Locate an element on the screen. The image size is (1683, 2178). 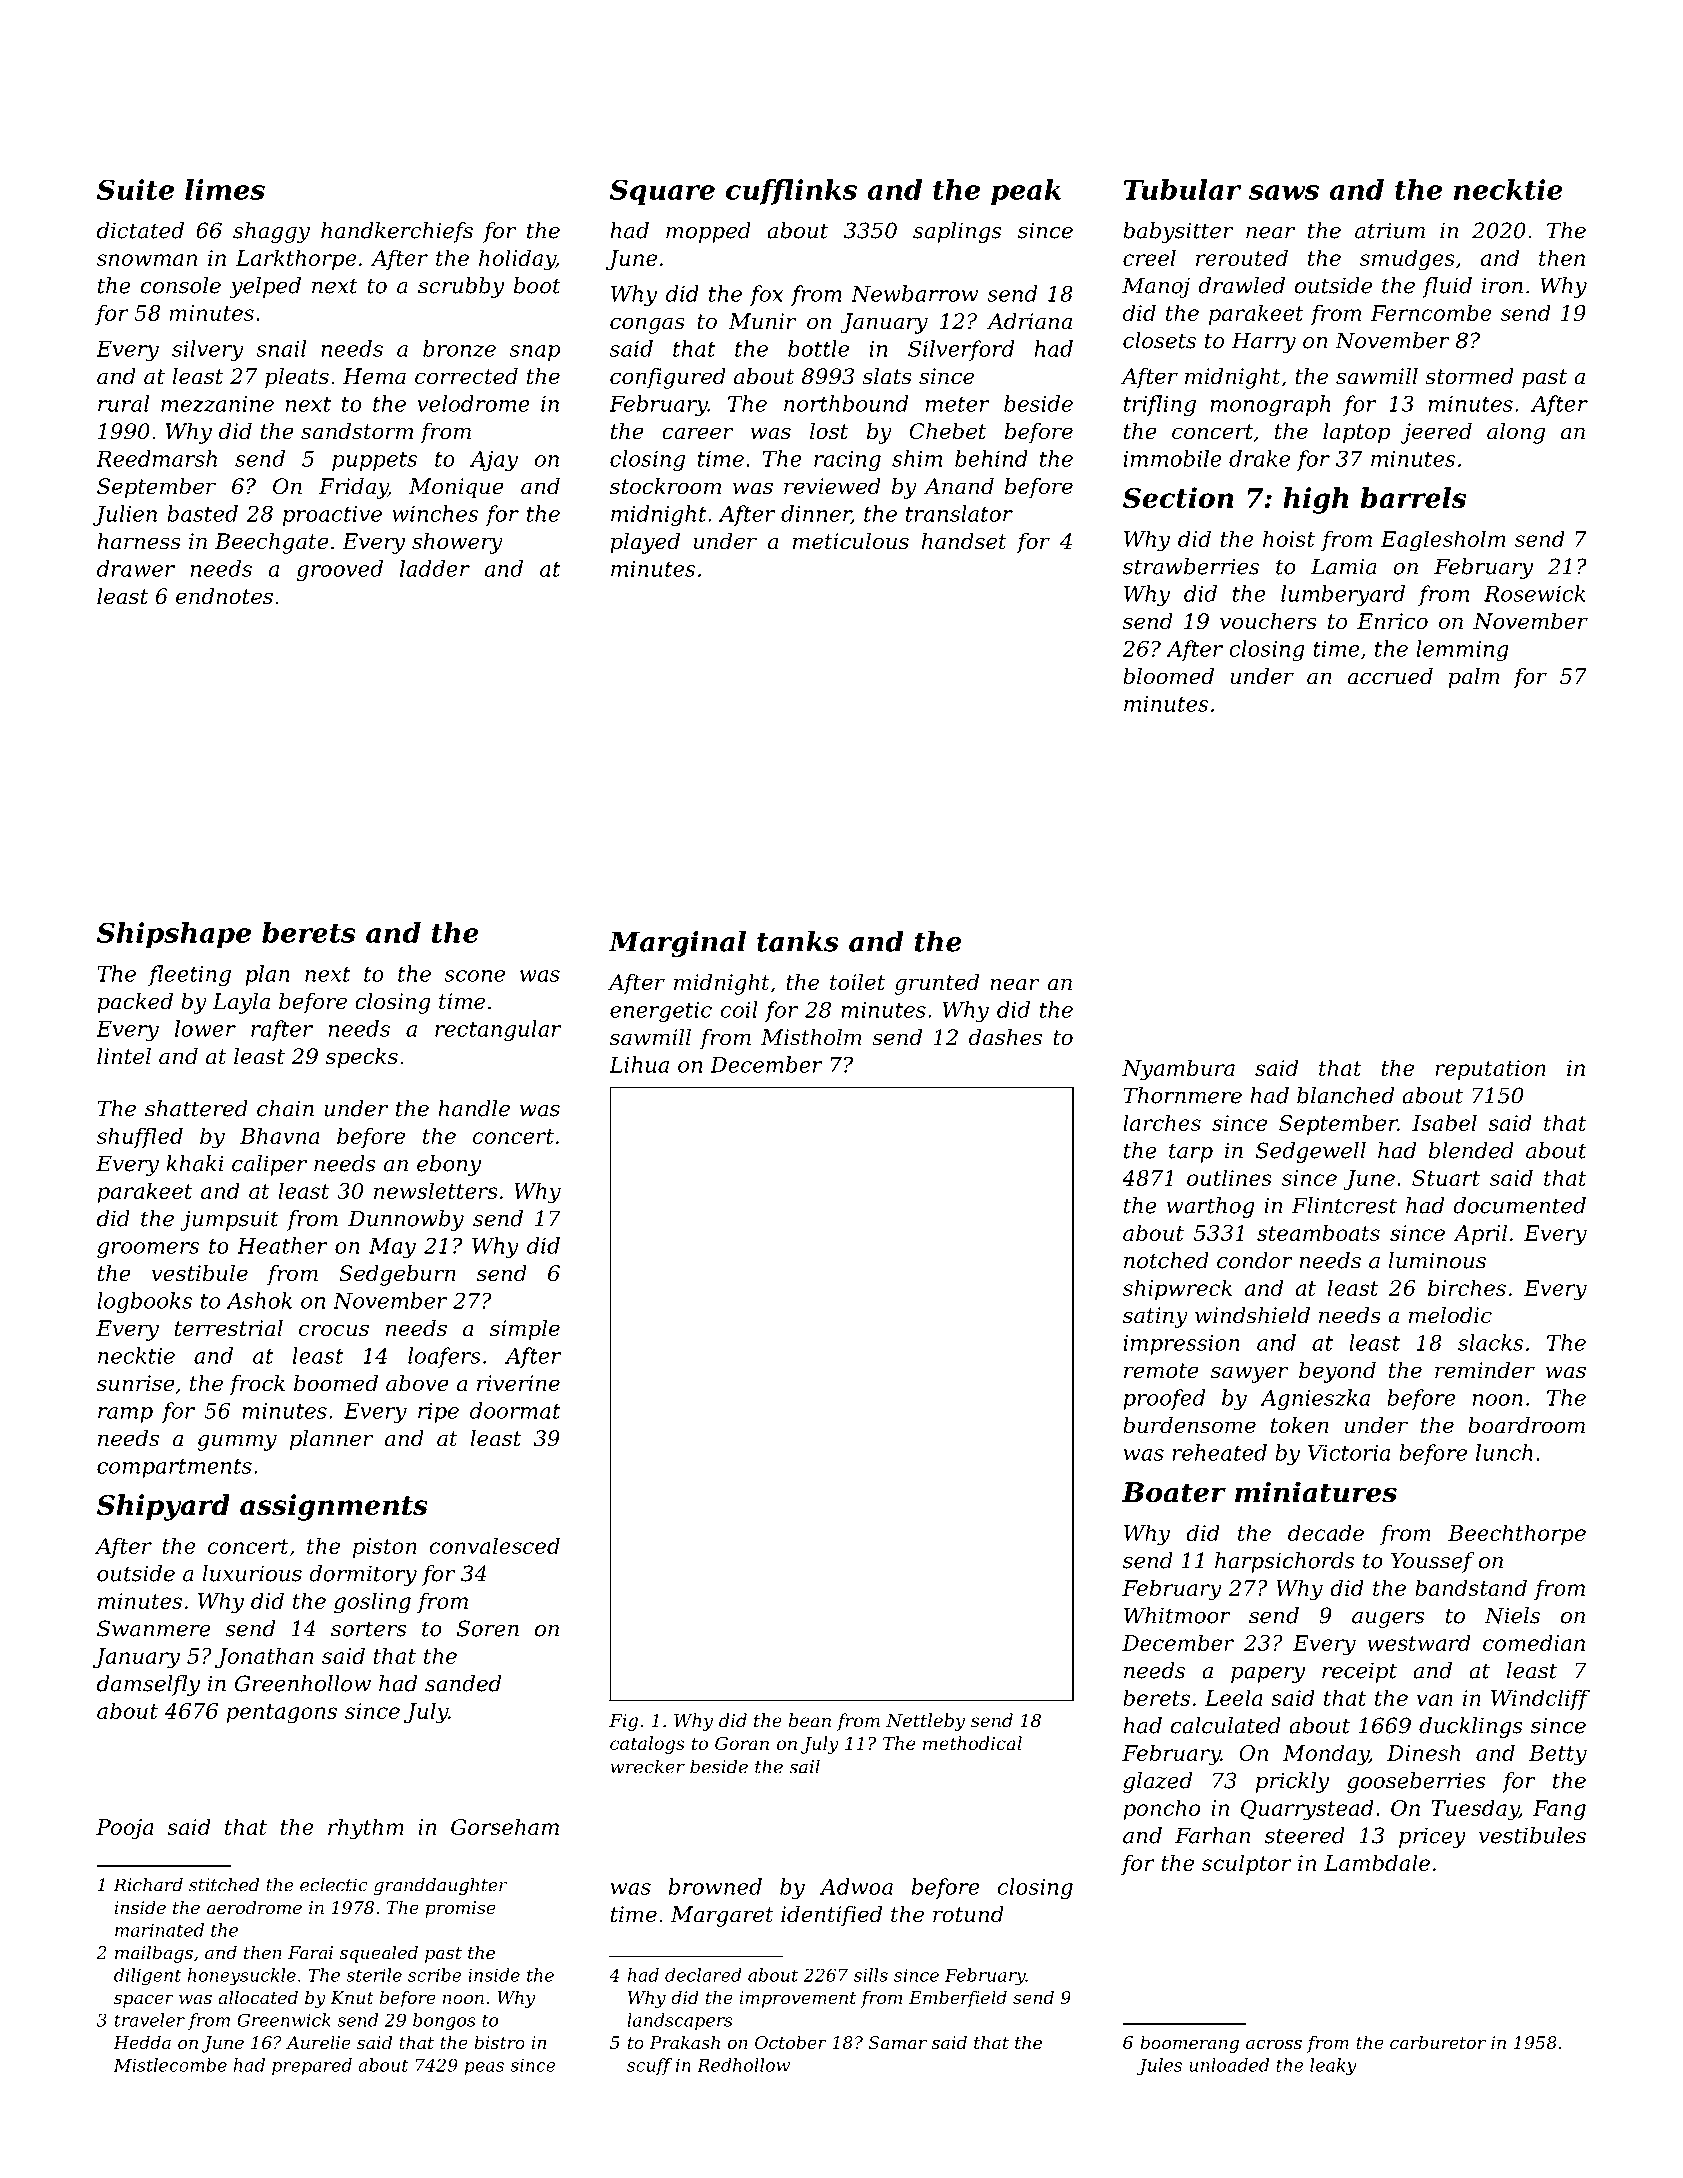
played is located at coordinates (645, 543).
